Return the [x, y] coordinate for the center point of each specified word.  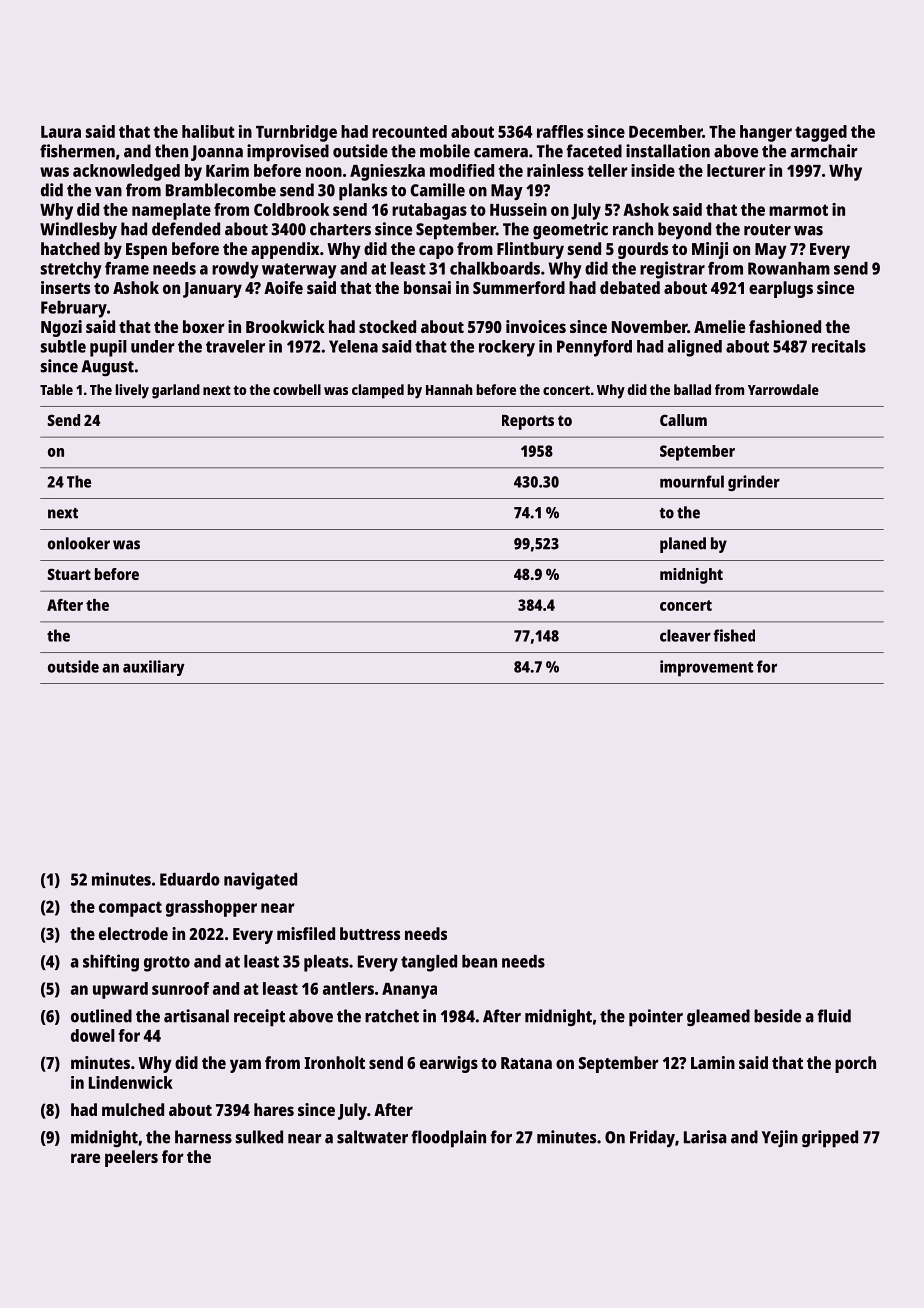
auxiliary [154, 668]
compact [130, 909]
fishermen [77, 151]
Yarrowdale [783, 389]
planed [683, 545]
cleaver [685, 635]
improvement [706, 668]
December [666, 131]
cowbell [297, 389]
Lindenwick [131, 1082]
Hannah [449, 389]
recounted [409, 131]
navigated [260, 881]
